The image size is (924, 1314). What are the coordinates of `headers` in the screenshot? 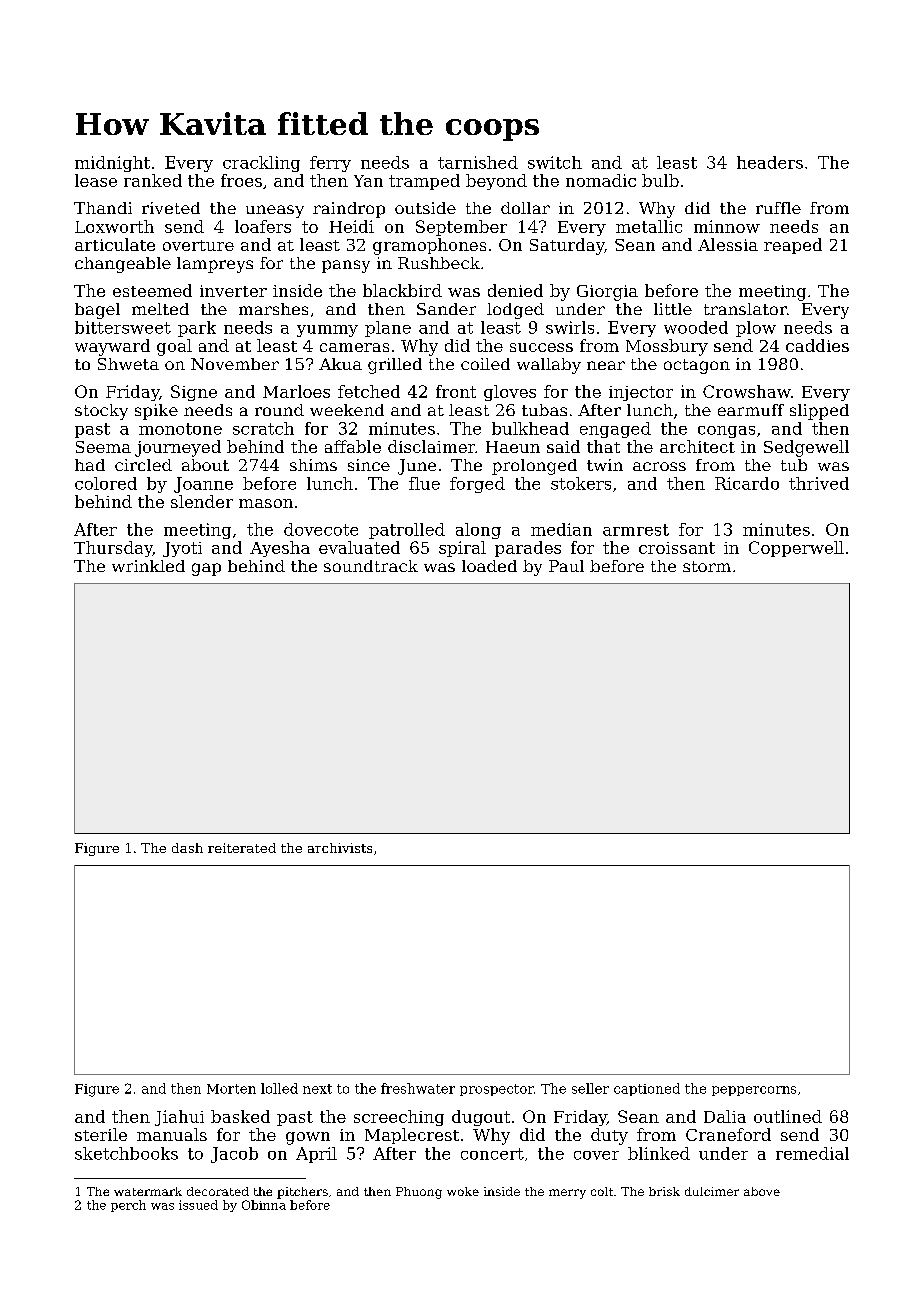 It's located at (770, 162).
